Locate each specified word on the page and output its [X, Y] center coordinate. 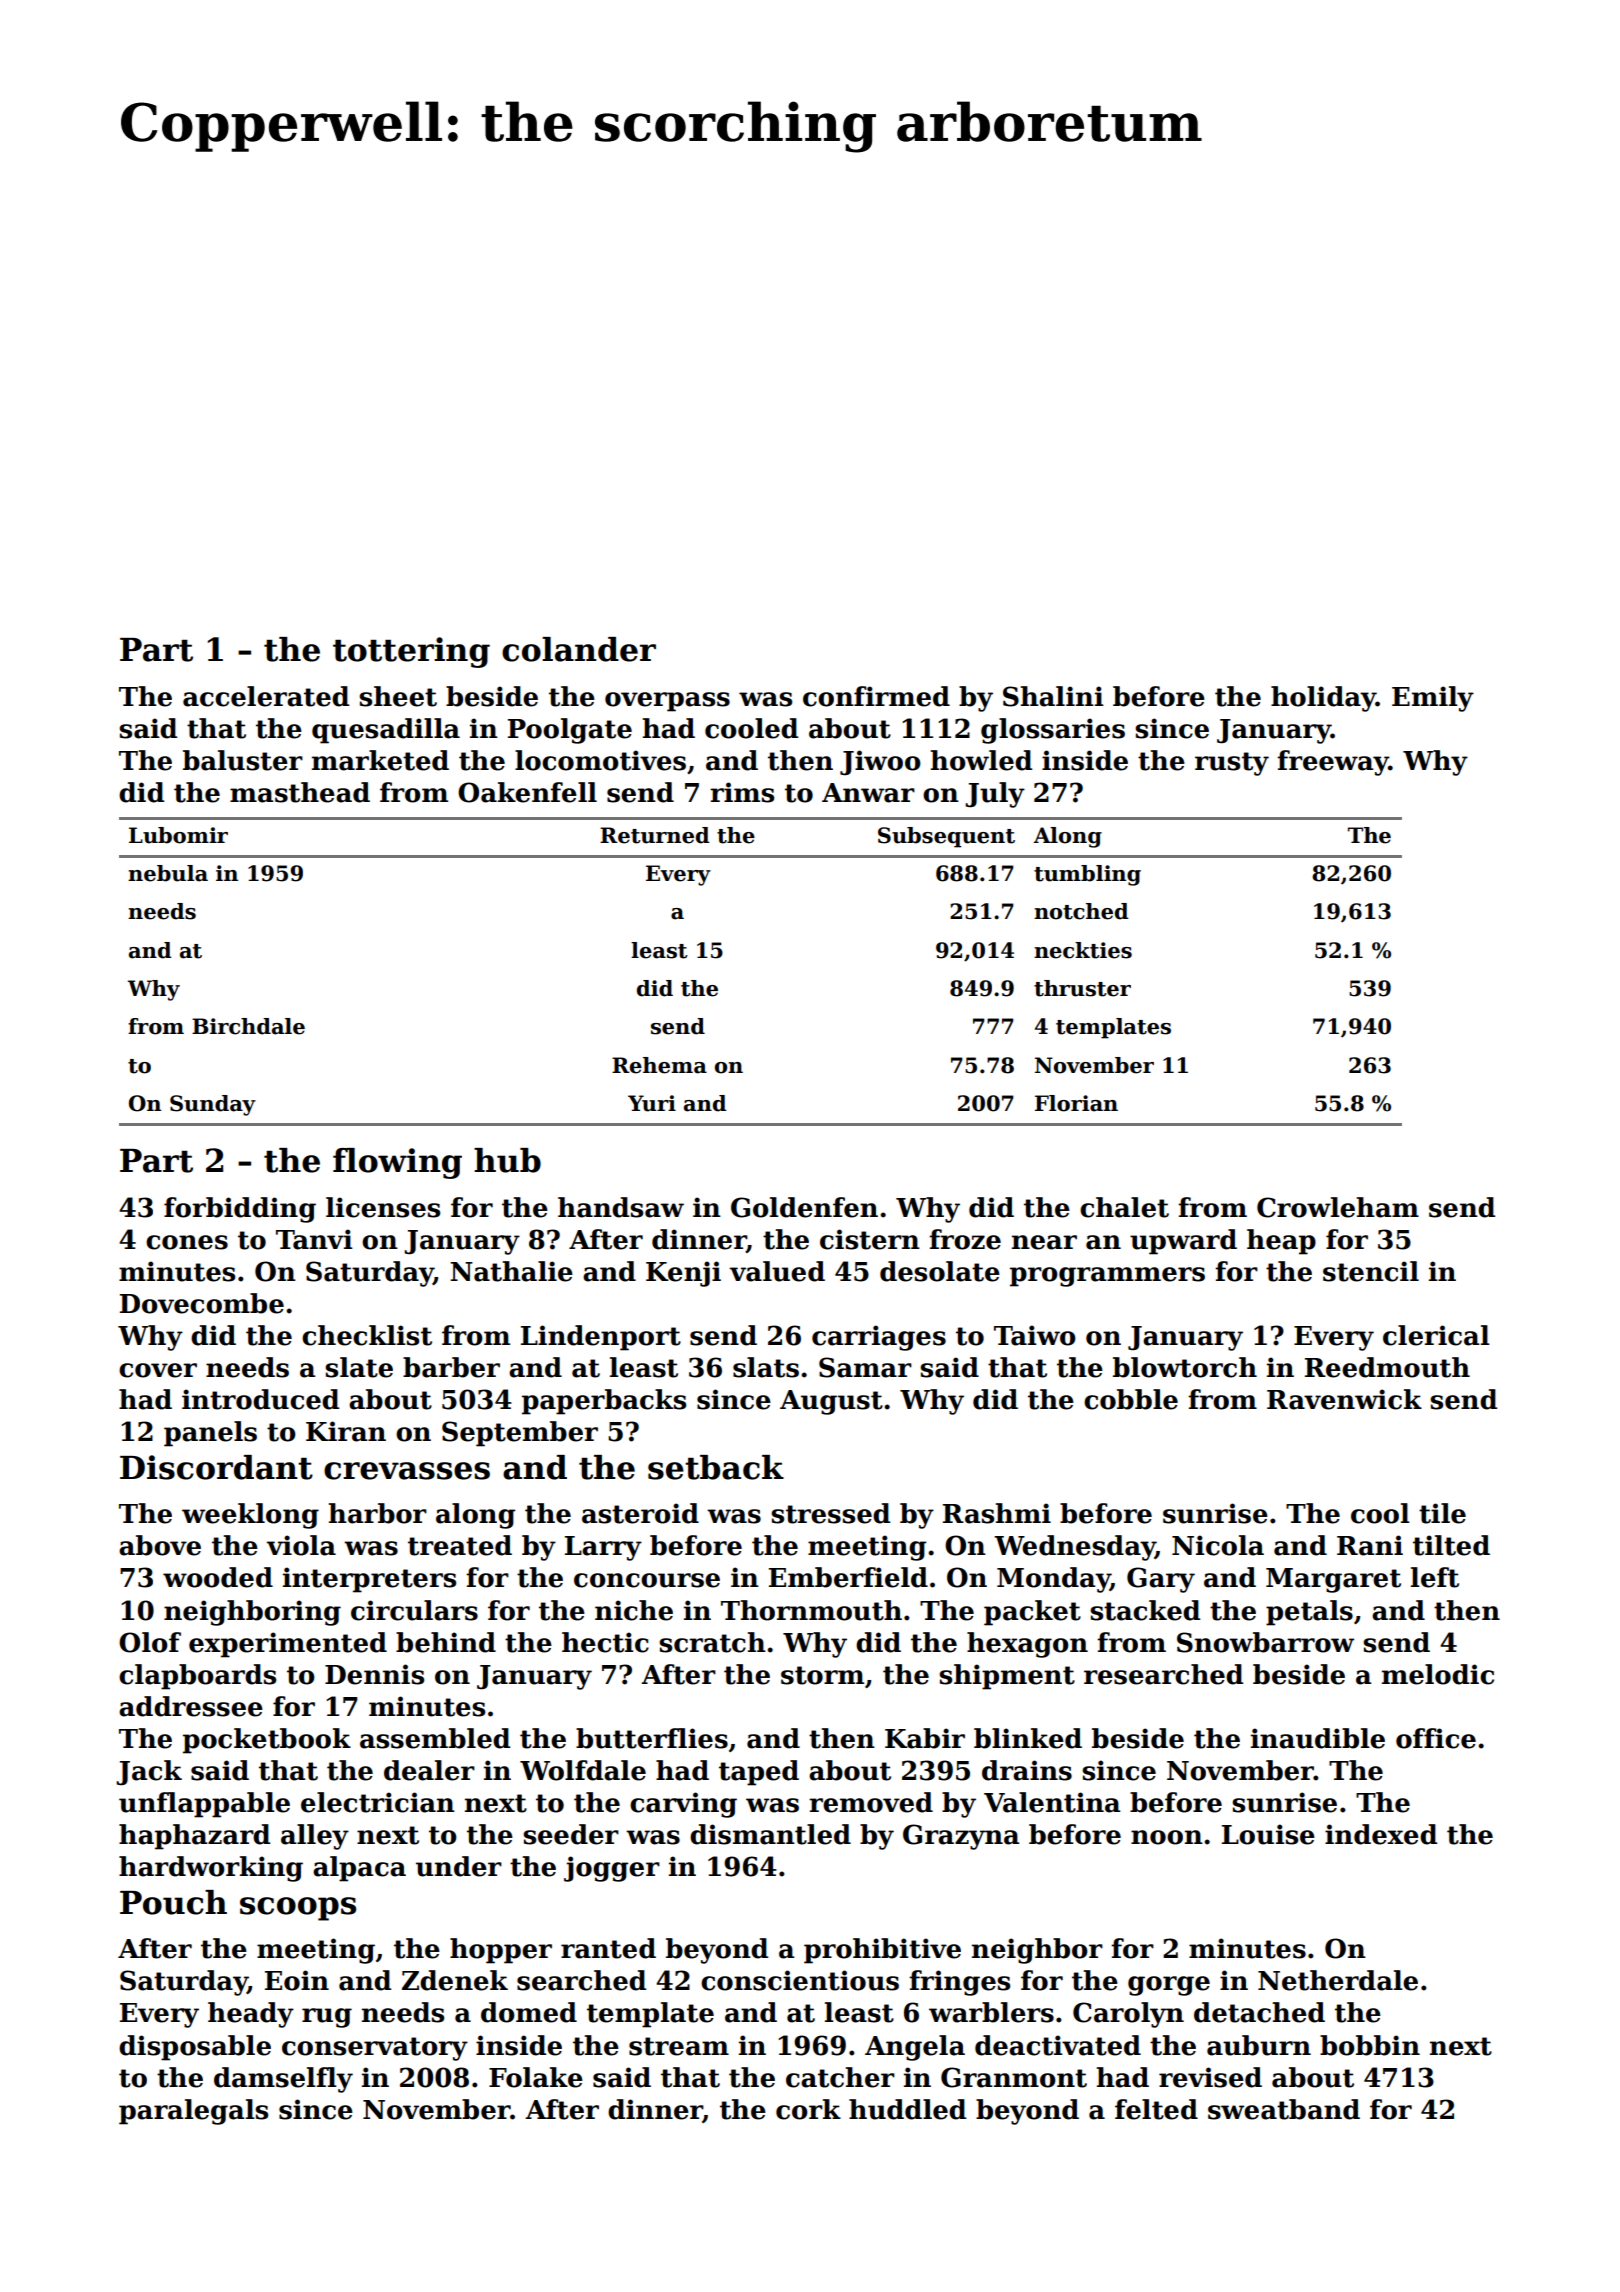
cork [808, 2109]
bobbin [1370, 2045]
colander [579, 649]
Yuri [652, 1103]
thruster [1082, 988]
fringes [959, 1983]
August [831, 1402]
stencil [1371, 1271]
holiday [1323, 699]
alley [315, 1837]
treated [460, 1545]
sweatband [1284, 2109]
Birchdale [248, 1026]
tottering [411, 652]
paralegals [193, 2112]
